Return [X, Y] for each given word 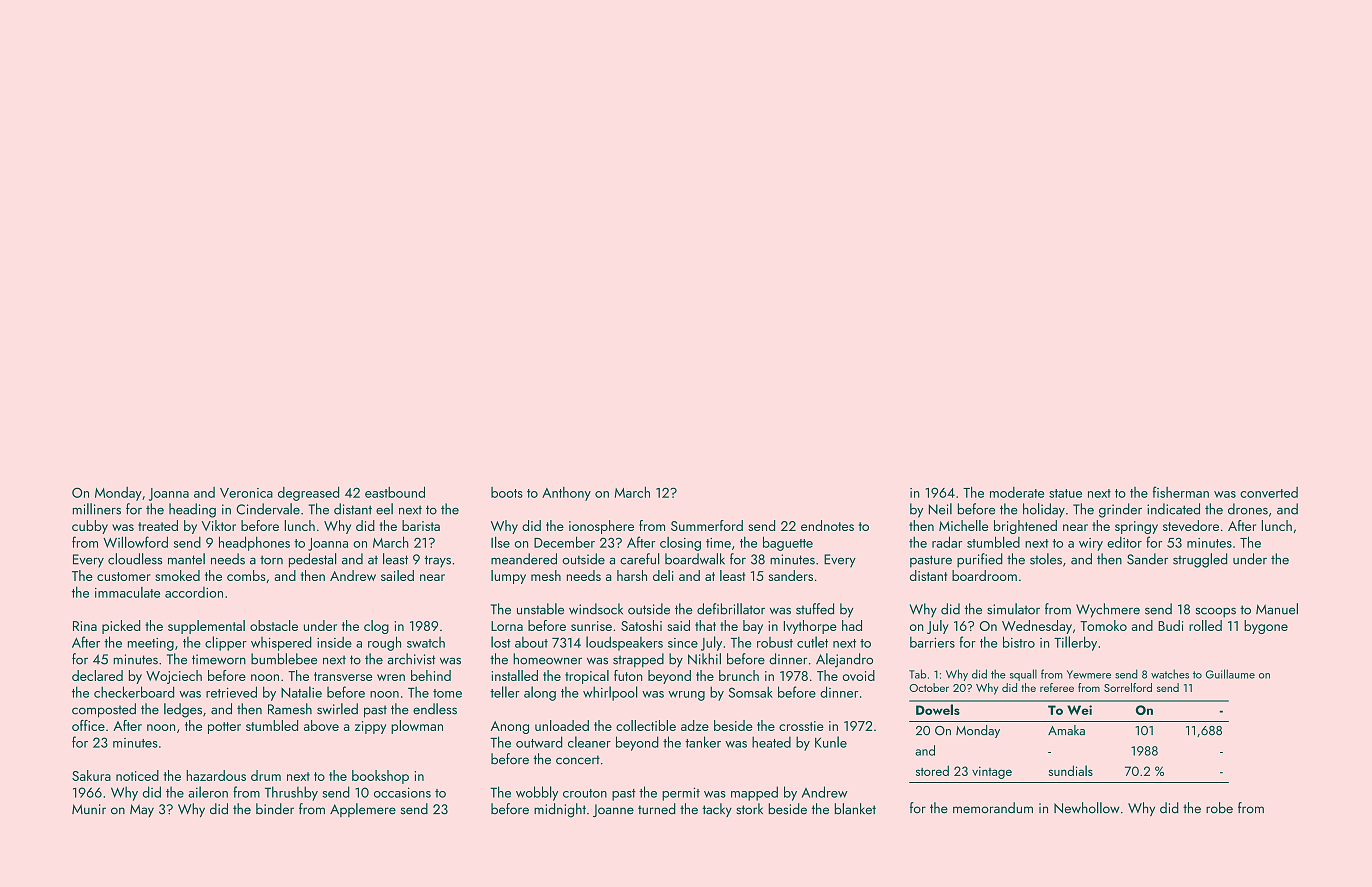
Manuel [1277, 609]
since [683, 643]
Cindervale [268, 509]
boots [507, 492]
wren [391, 677]
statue [1065, 493]
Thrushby [291, 793]
